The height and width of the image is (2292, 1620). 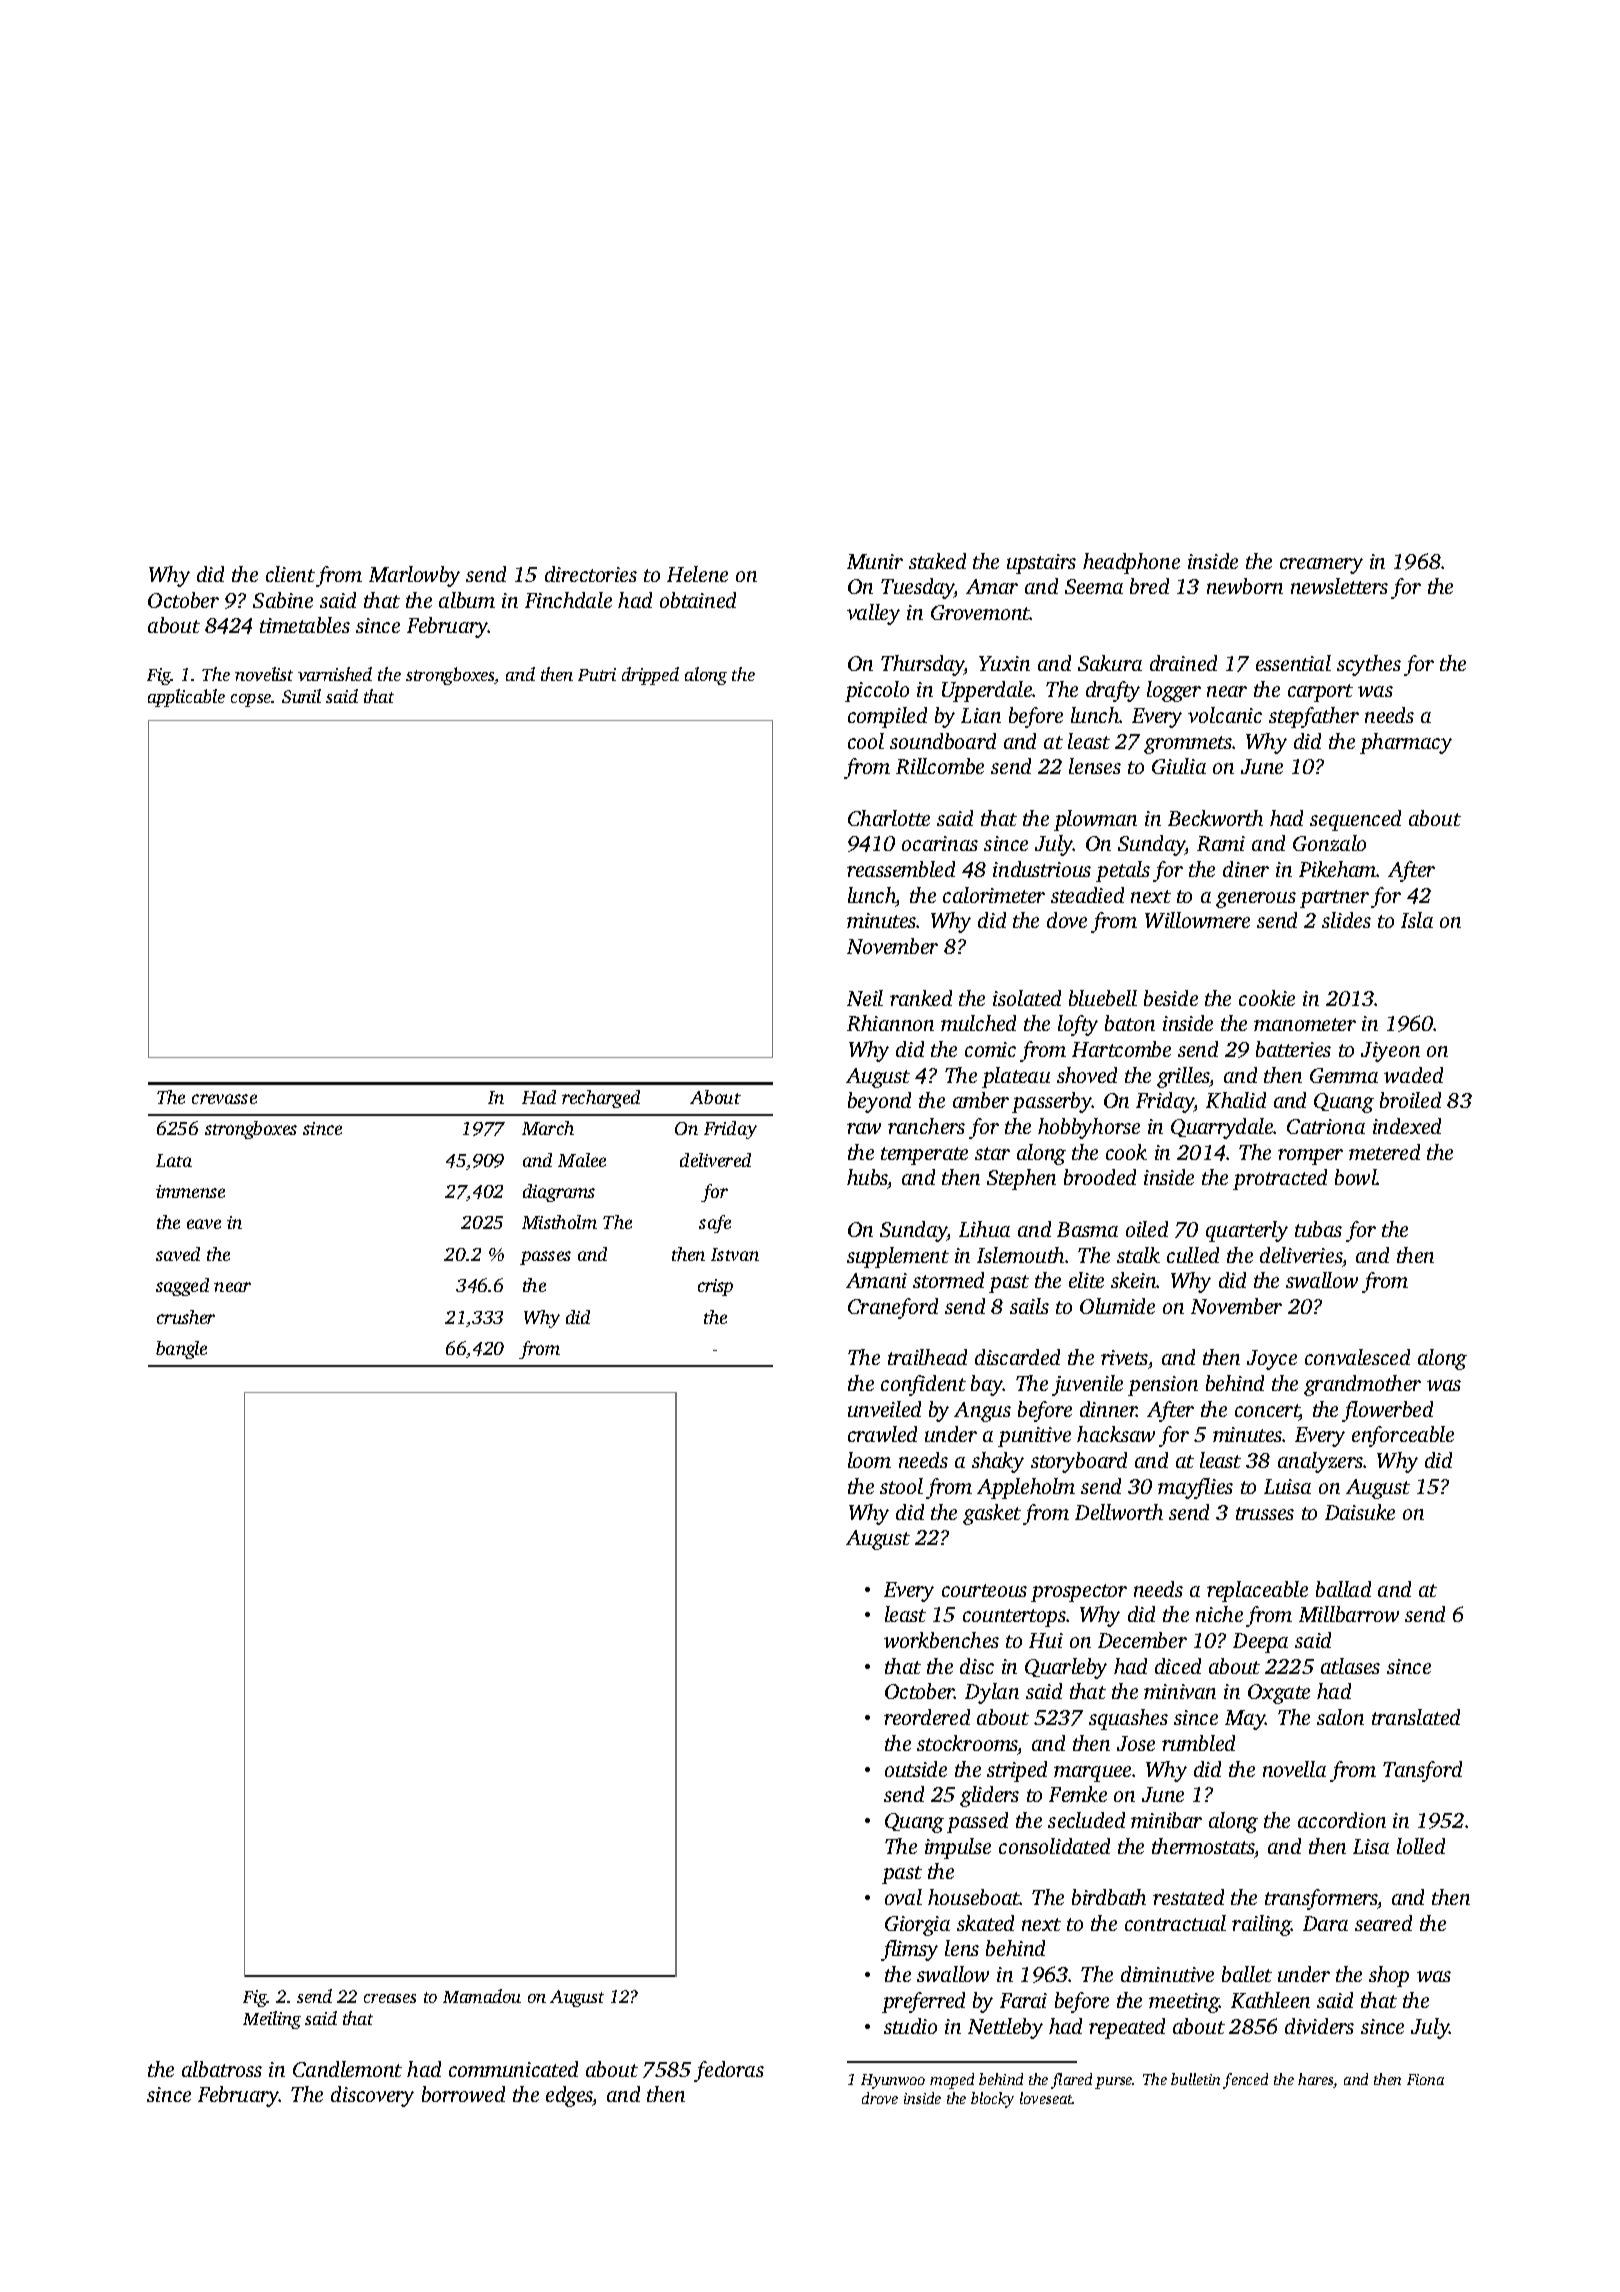 What do you see at coordinates (1340, 1717) in the image?
I see `salon` at bounding box center [1340, 1717].
